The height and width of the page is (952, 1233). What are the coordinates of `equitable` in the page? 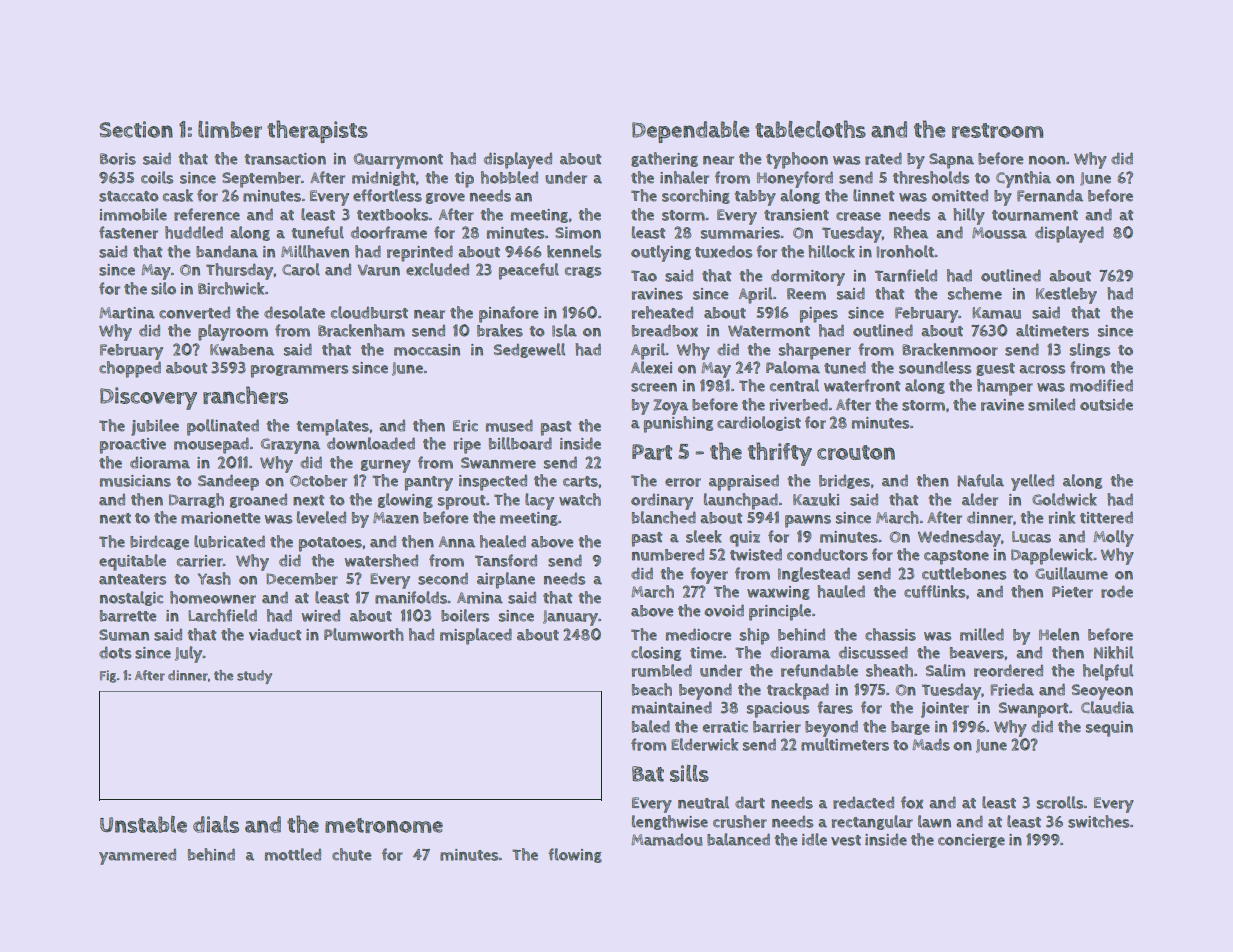 It's located at (132, 562).
